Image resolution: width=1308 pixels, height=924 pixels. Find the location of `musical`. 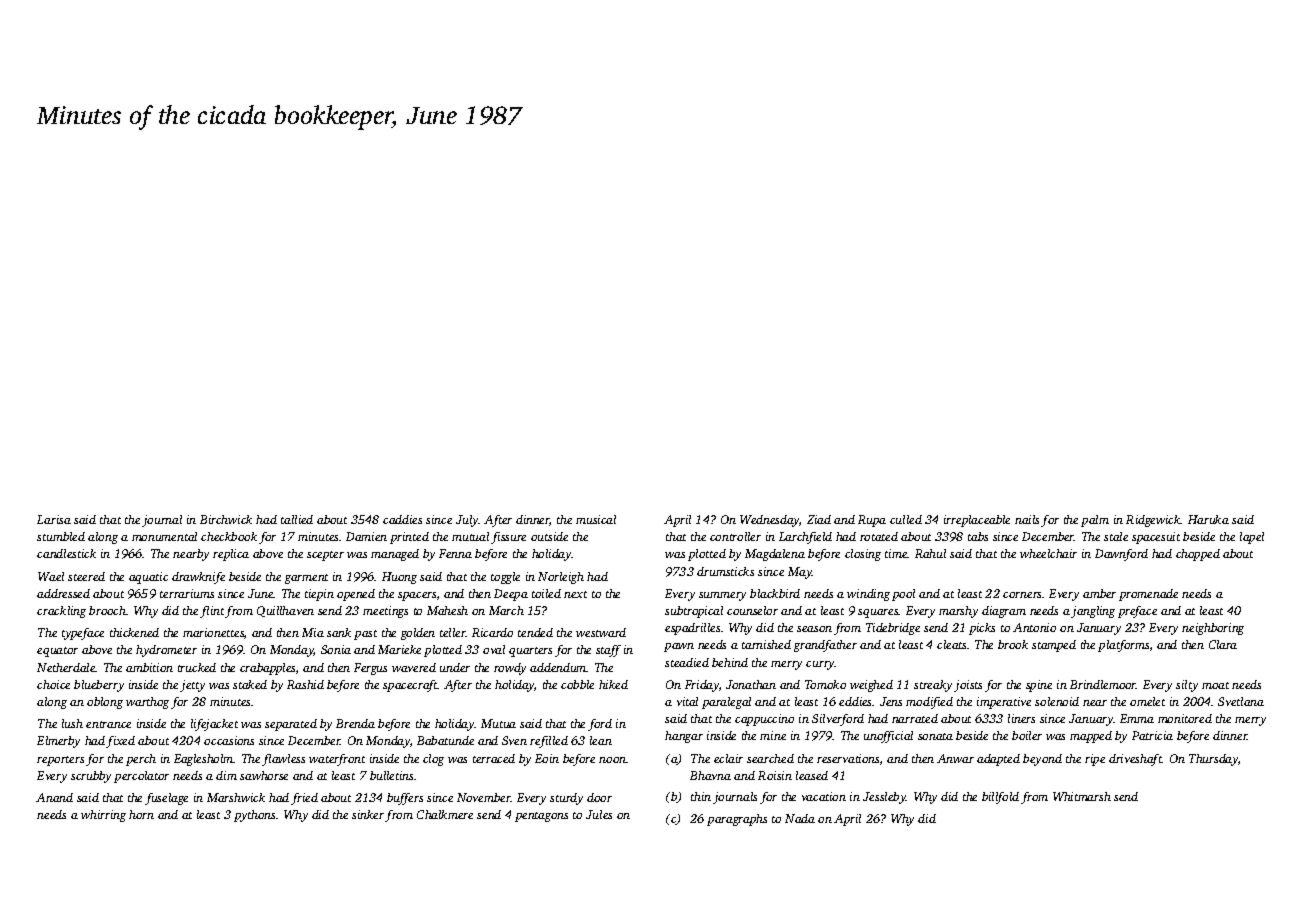

musical is located at coordinates (596, 519).
